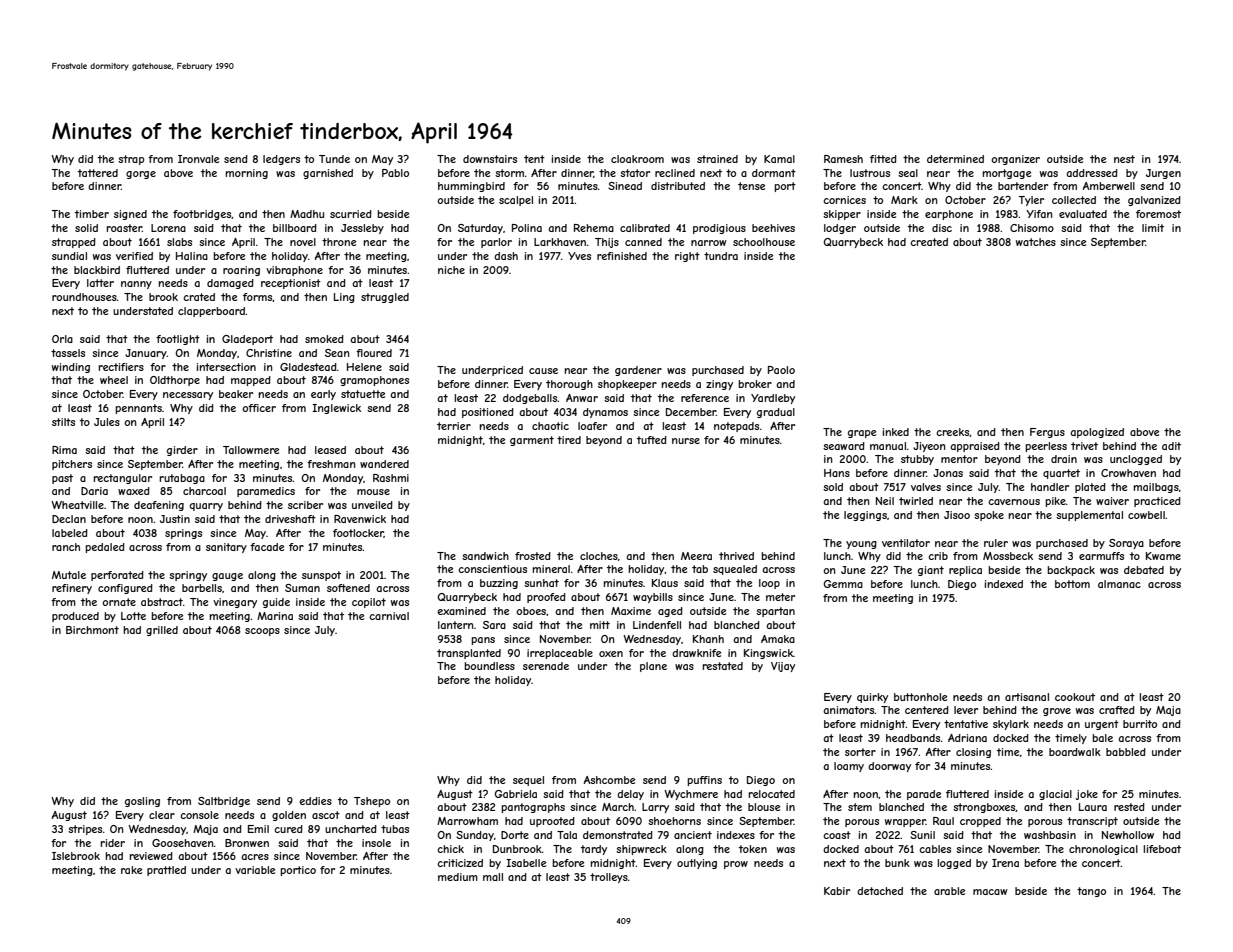 The width and height of the document is (1233, 952). What do you see at coordinates (1050, 487) in the document?
I see `handler` at bounding box center [1050, 487].
